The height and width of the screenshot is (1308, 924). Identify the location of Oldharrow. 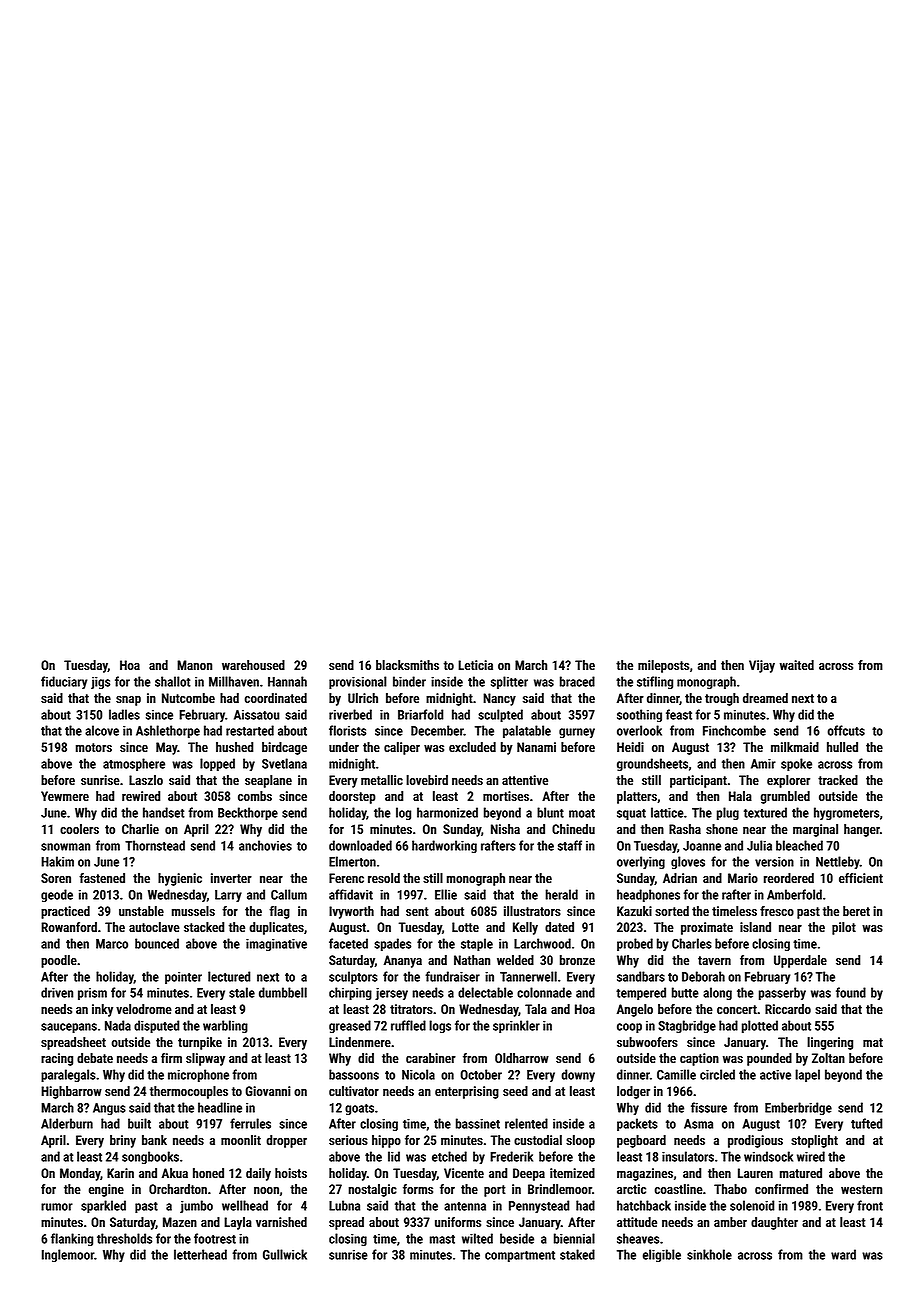
(522, 1058).
